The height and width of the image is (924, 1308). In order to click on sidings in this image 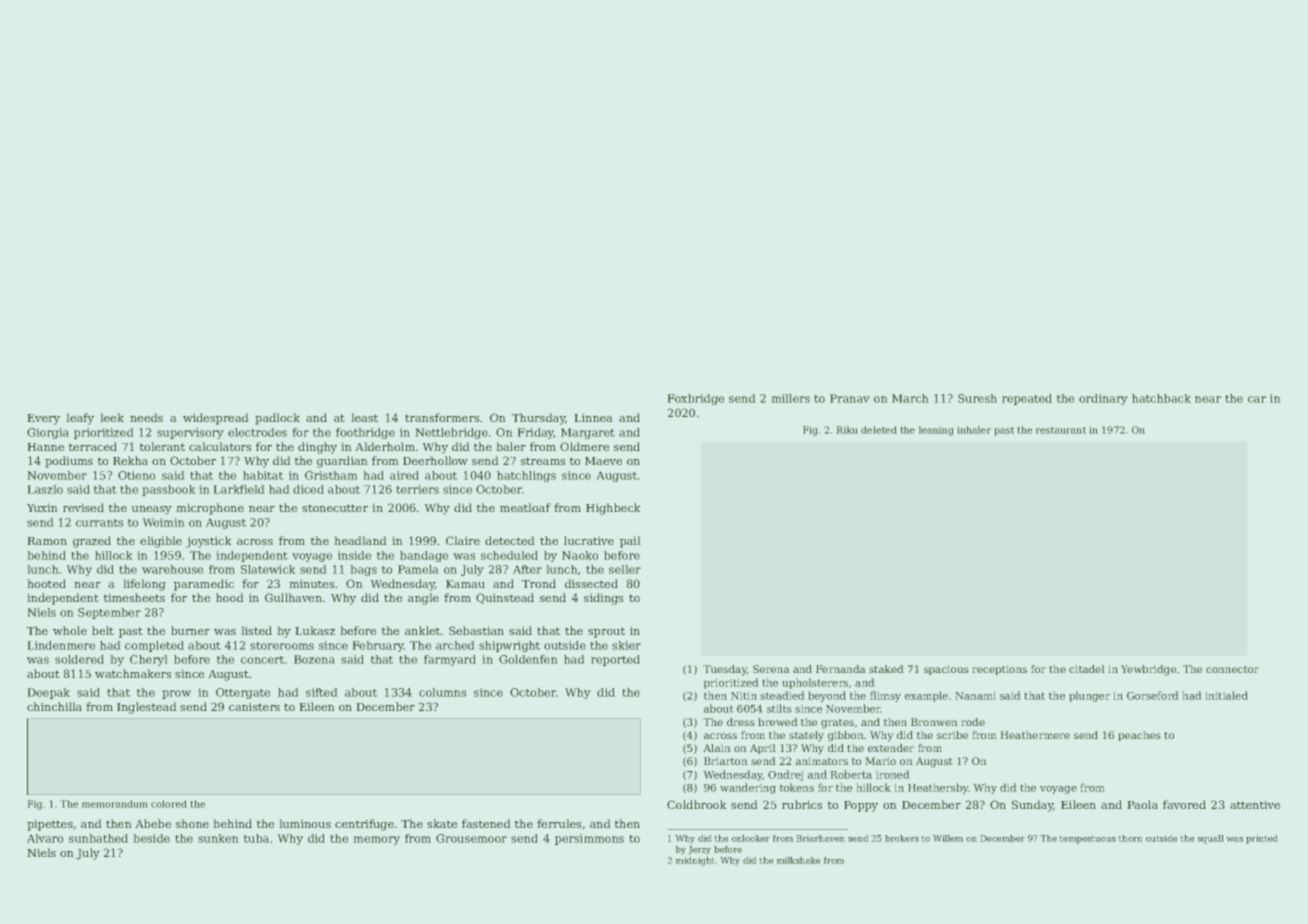, I will do `click(603, 599)`.
